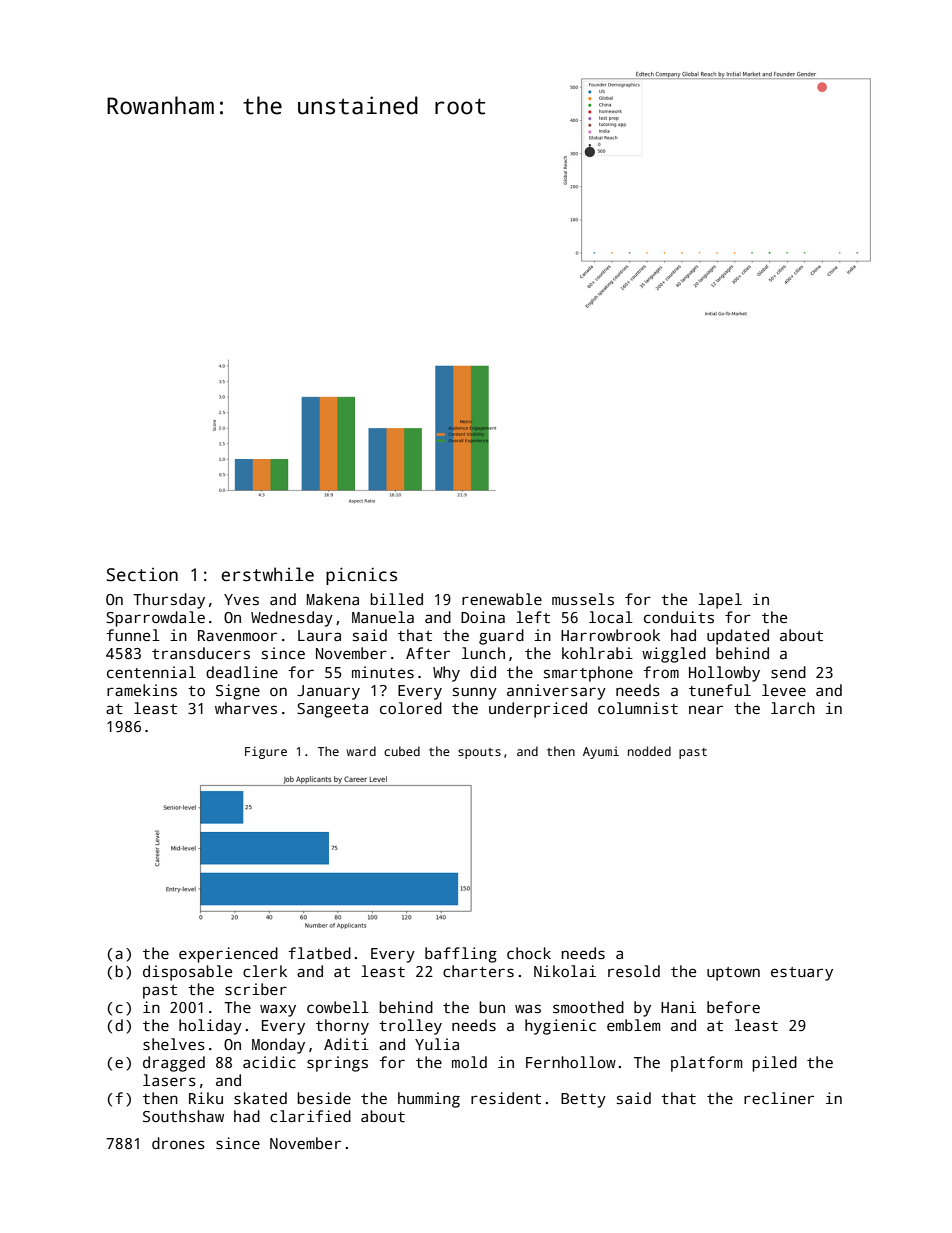  Describe the element at coordinates (206, 1098) in the screenshot. I see `Riku` at that location.
